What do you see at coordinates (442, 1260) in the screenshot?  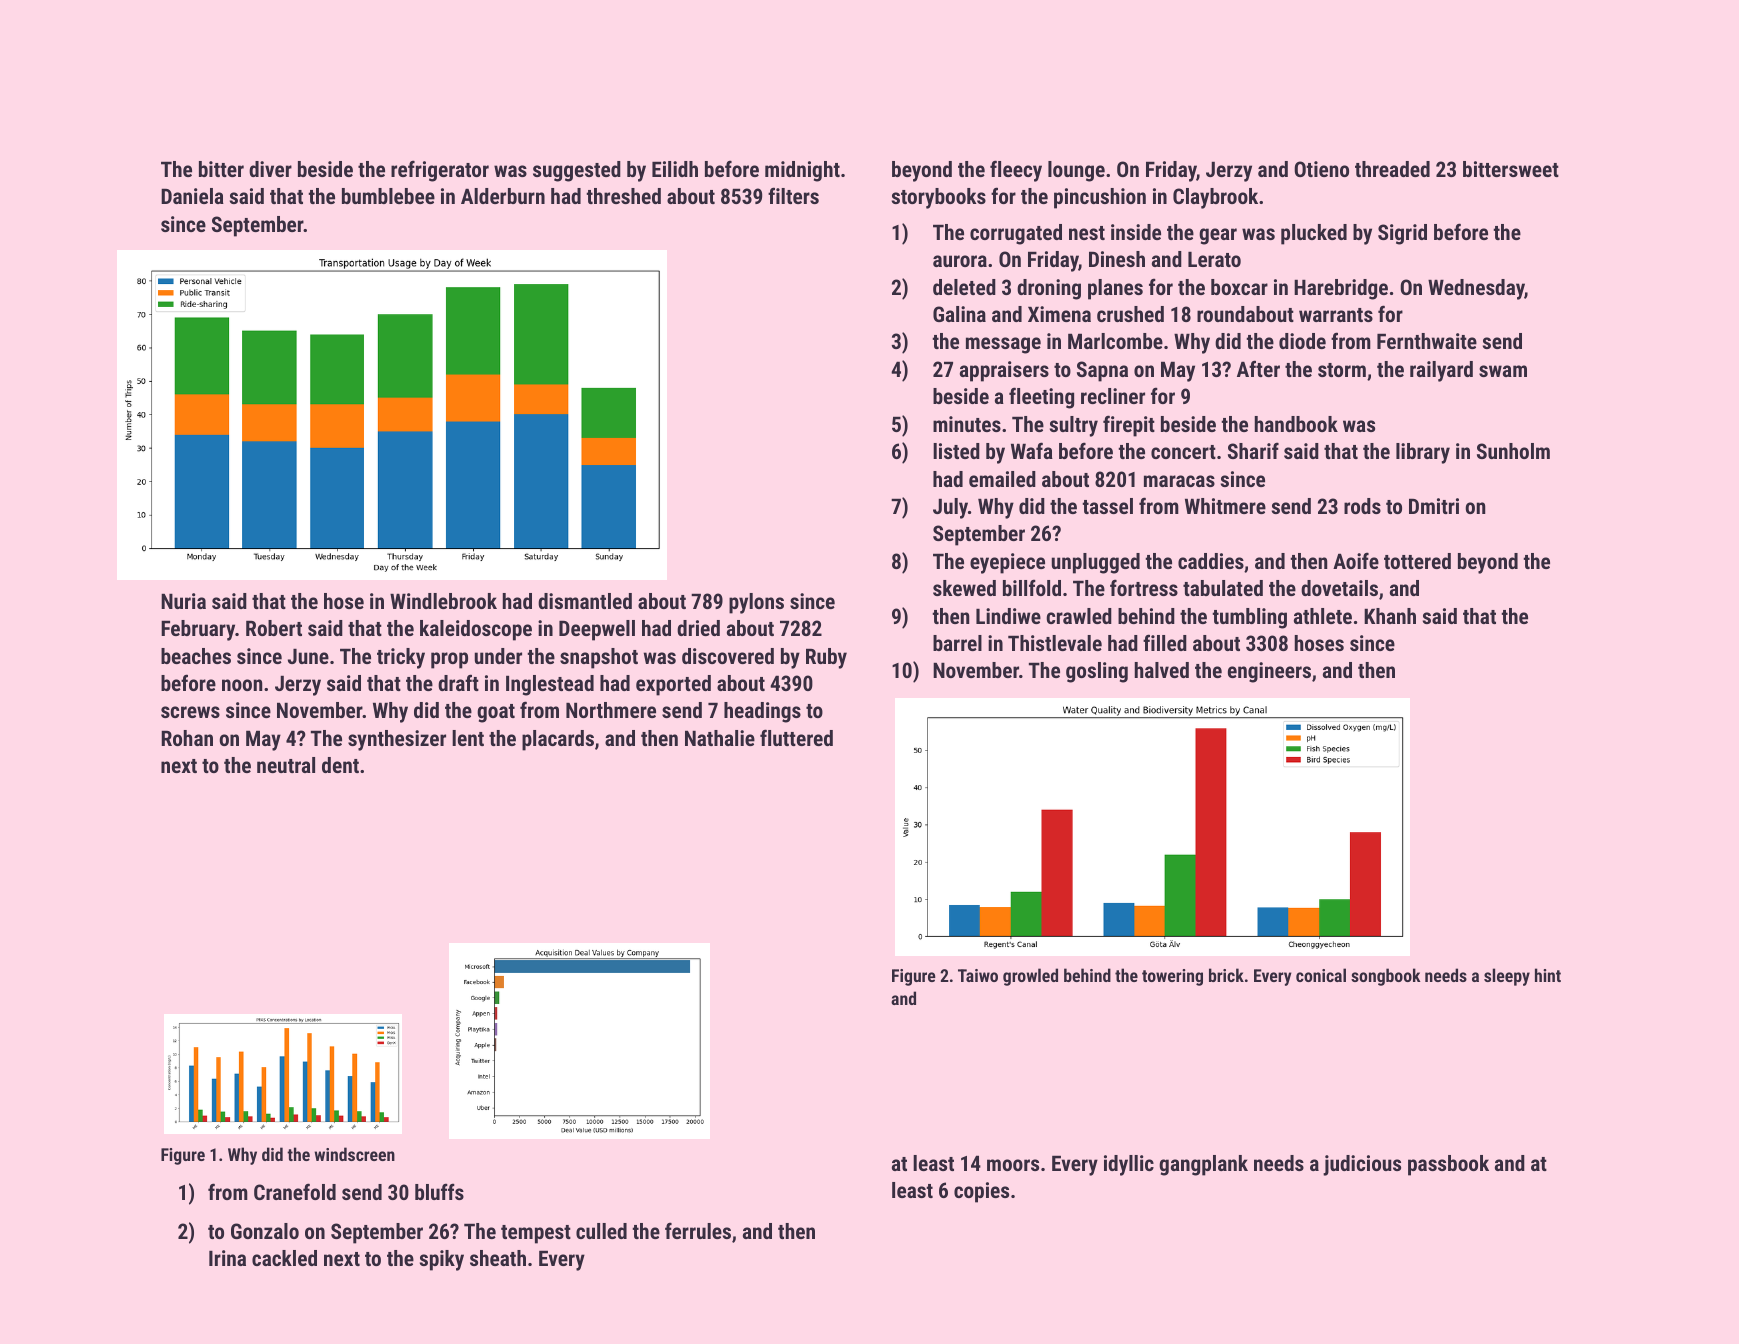 I see `spiky` at bounding box center [442, 1260].
